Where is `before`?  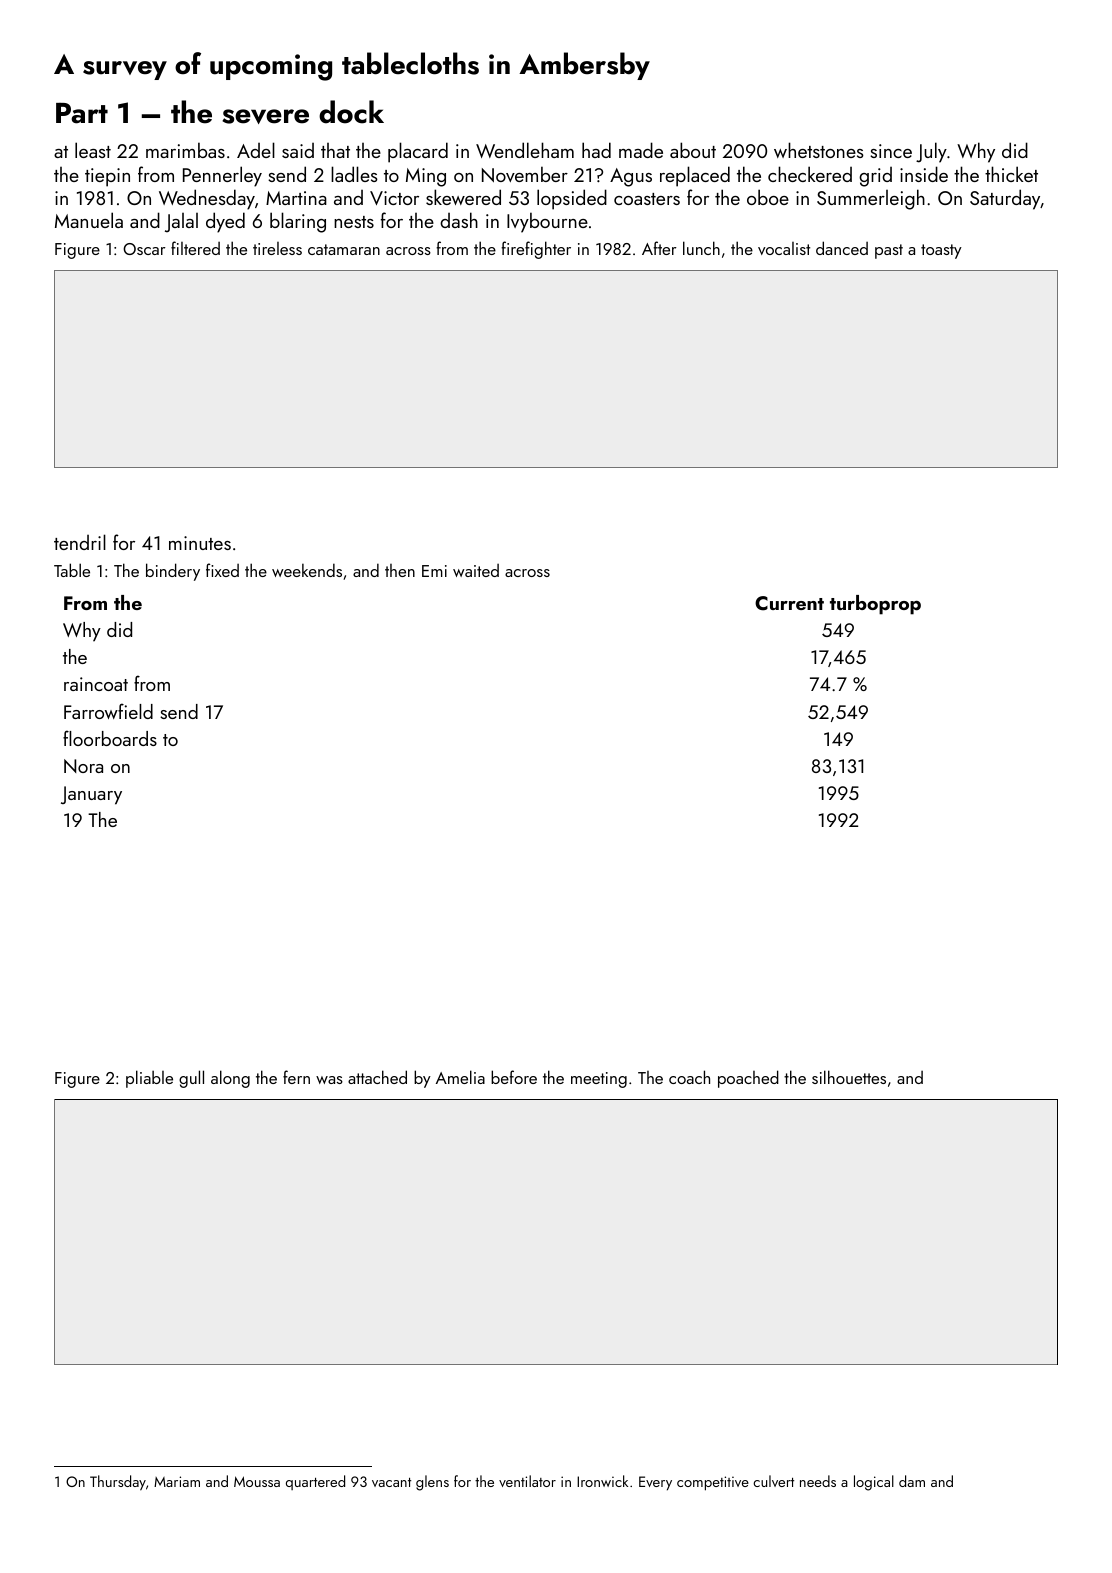 before is located at coordinates (514, 1077).
